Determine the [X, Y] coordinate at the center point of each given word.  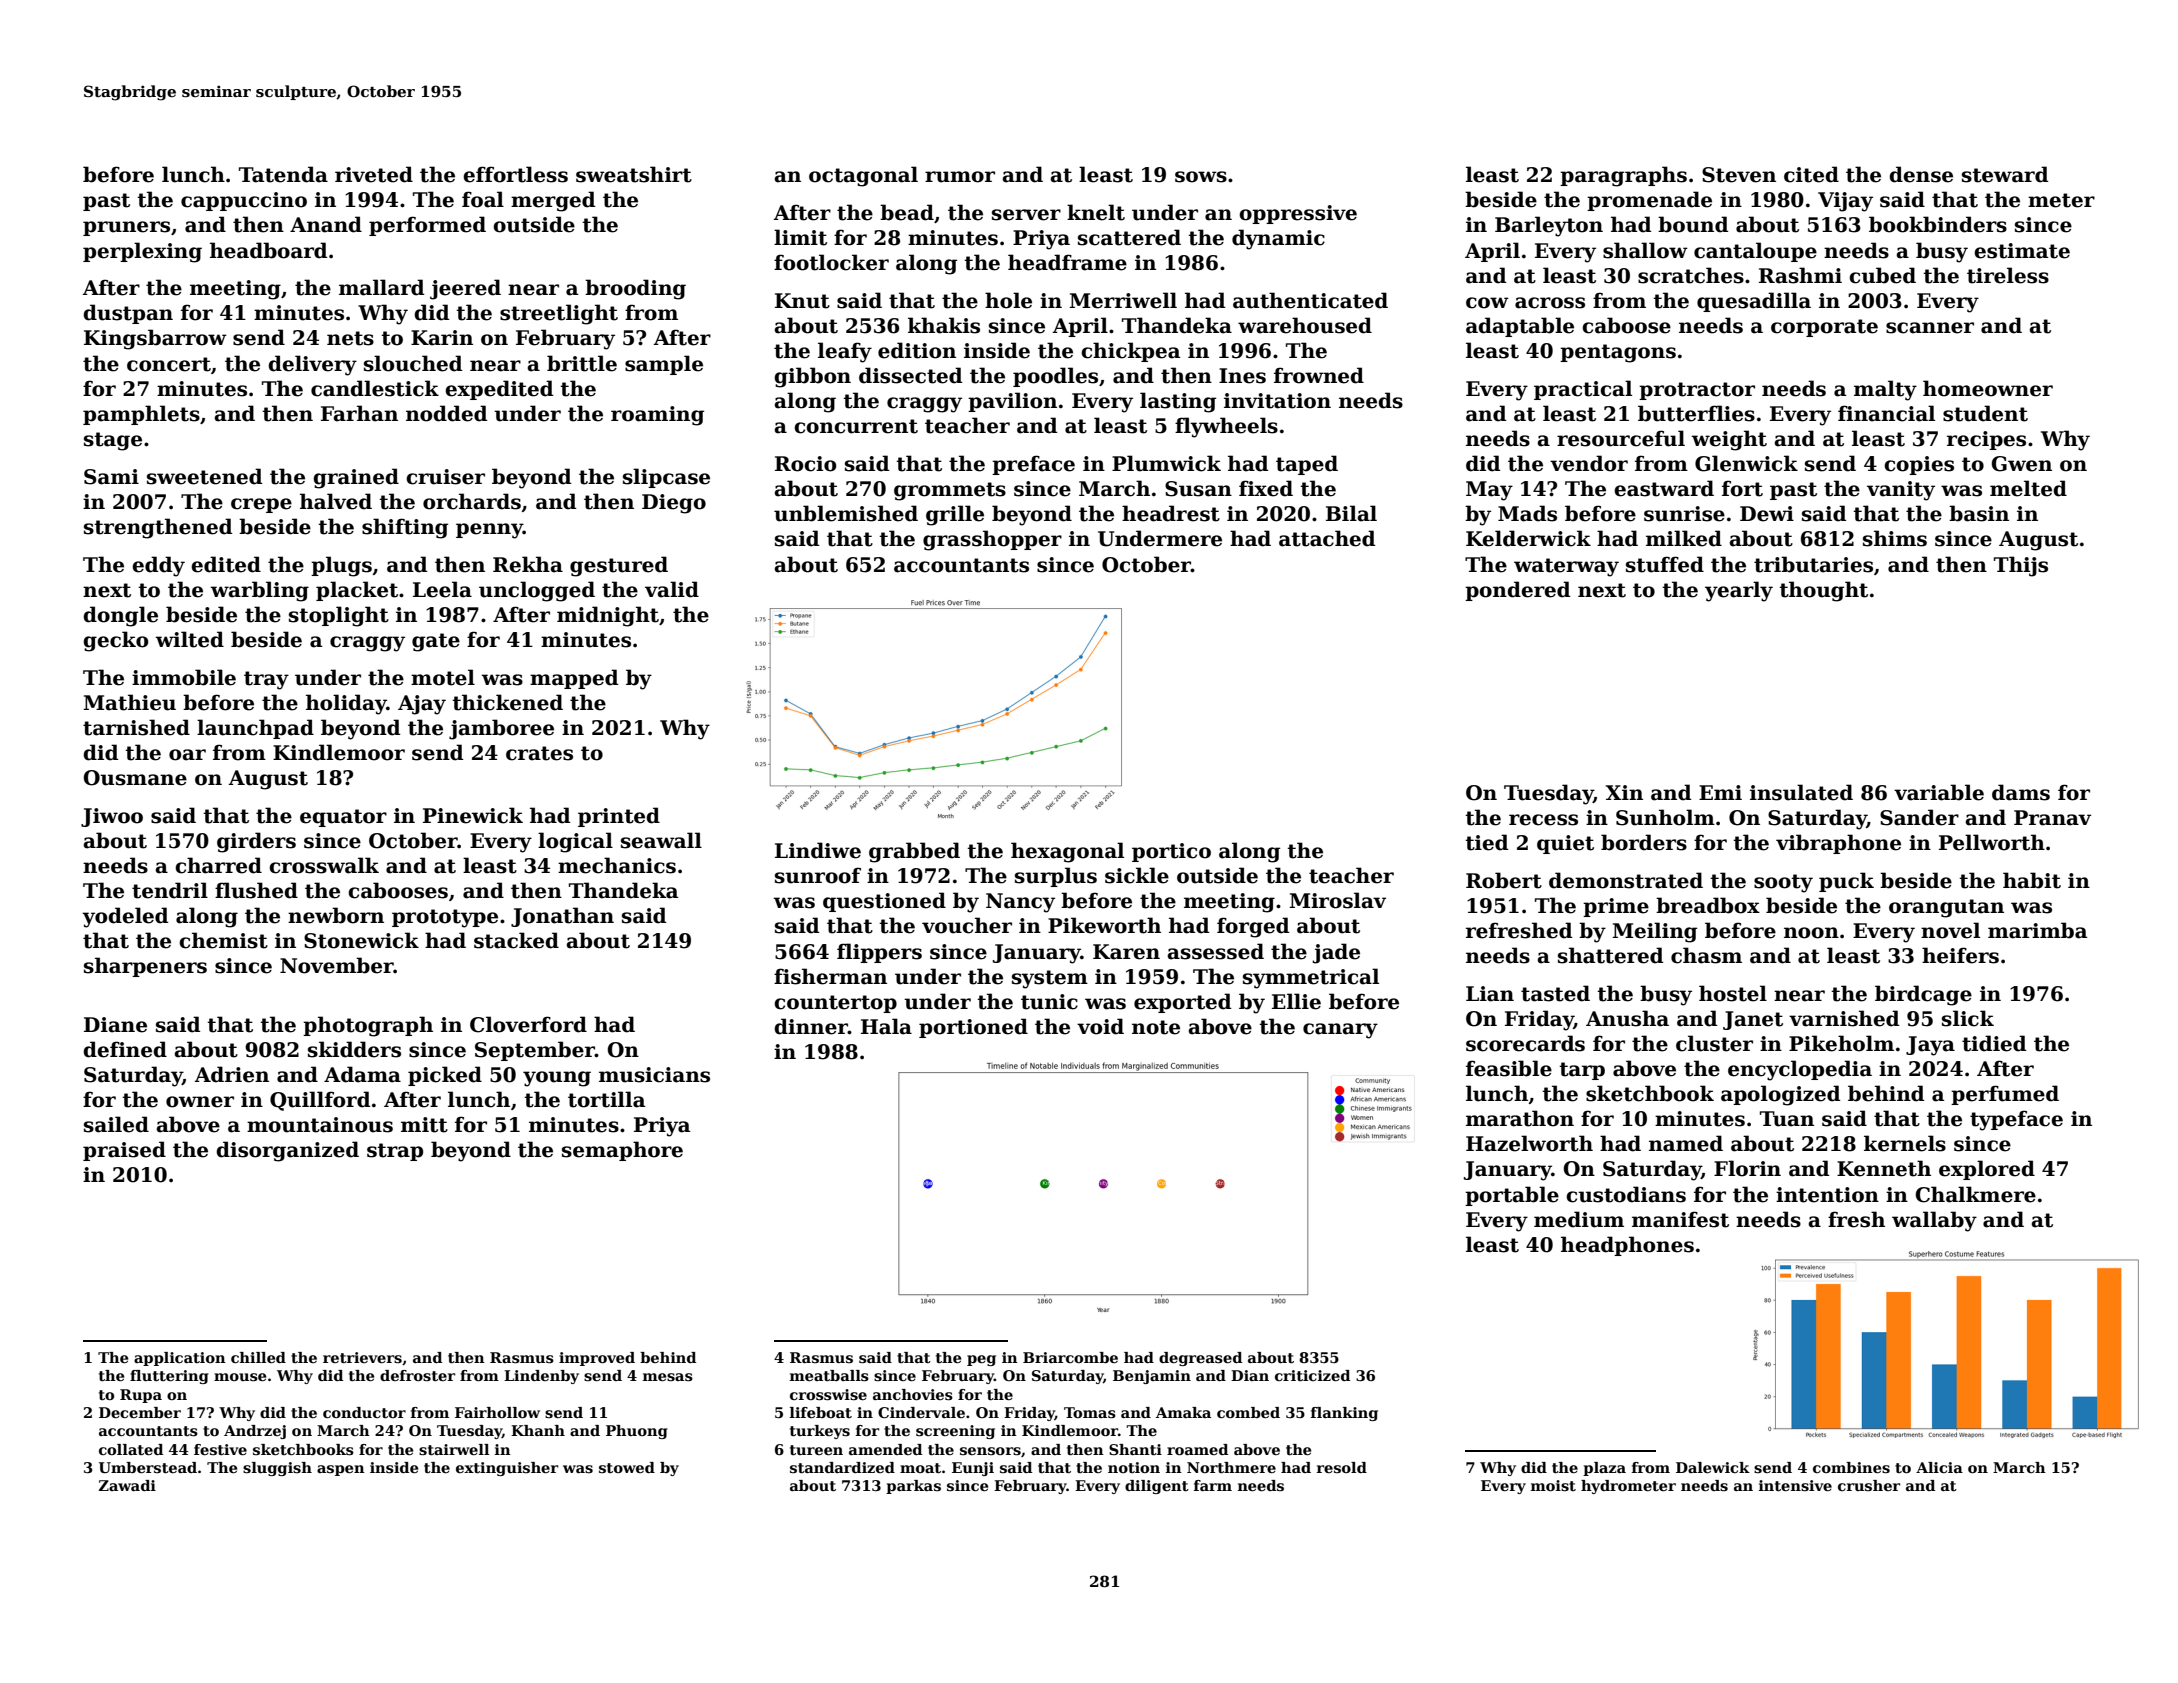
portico [1171, 852]
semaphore [622, 1151]
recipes [1986, 440]
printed [619, 817]
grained [356, 478]
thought [1823, 591]
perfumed [2005, 1095]
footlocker [831, 262]
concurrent [856, 426]
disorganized [287, 1151]
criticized [1312, 1375]
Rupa [141, 1396]
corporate [1824, 328]
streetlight [559, 314]
